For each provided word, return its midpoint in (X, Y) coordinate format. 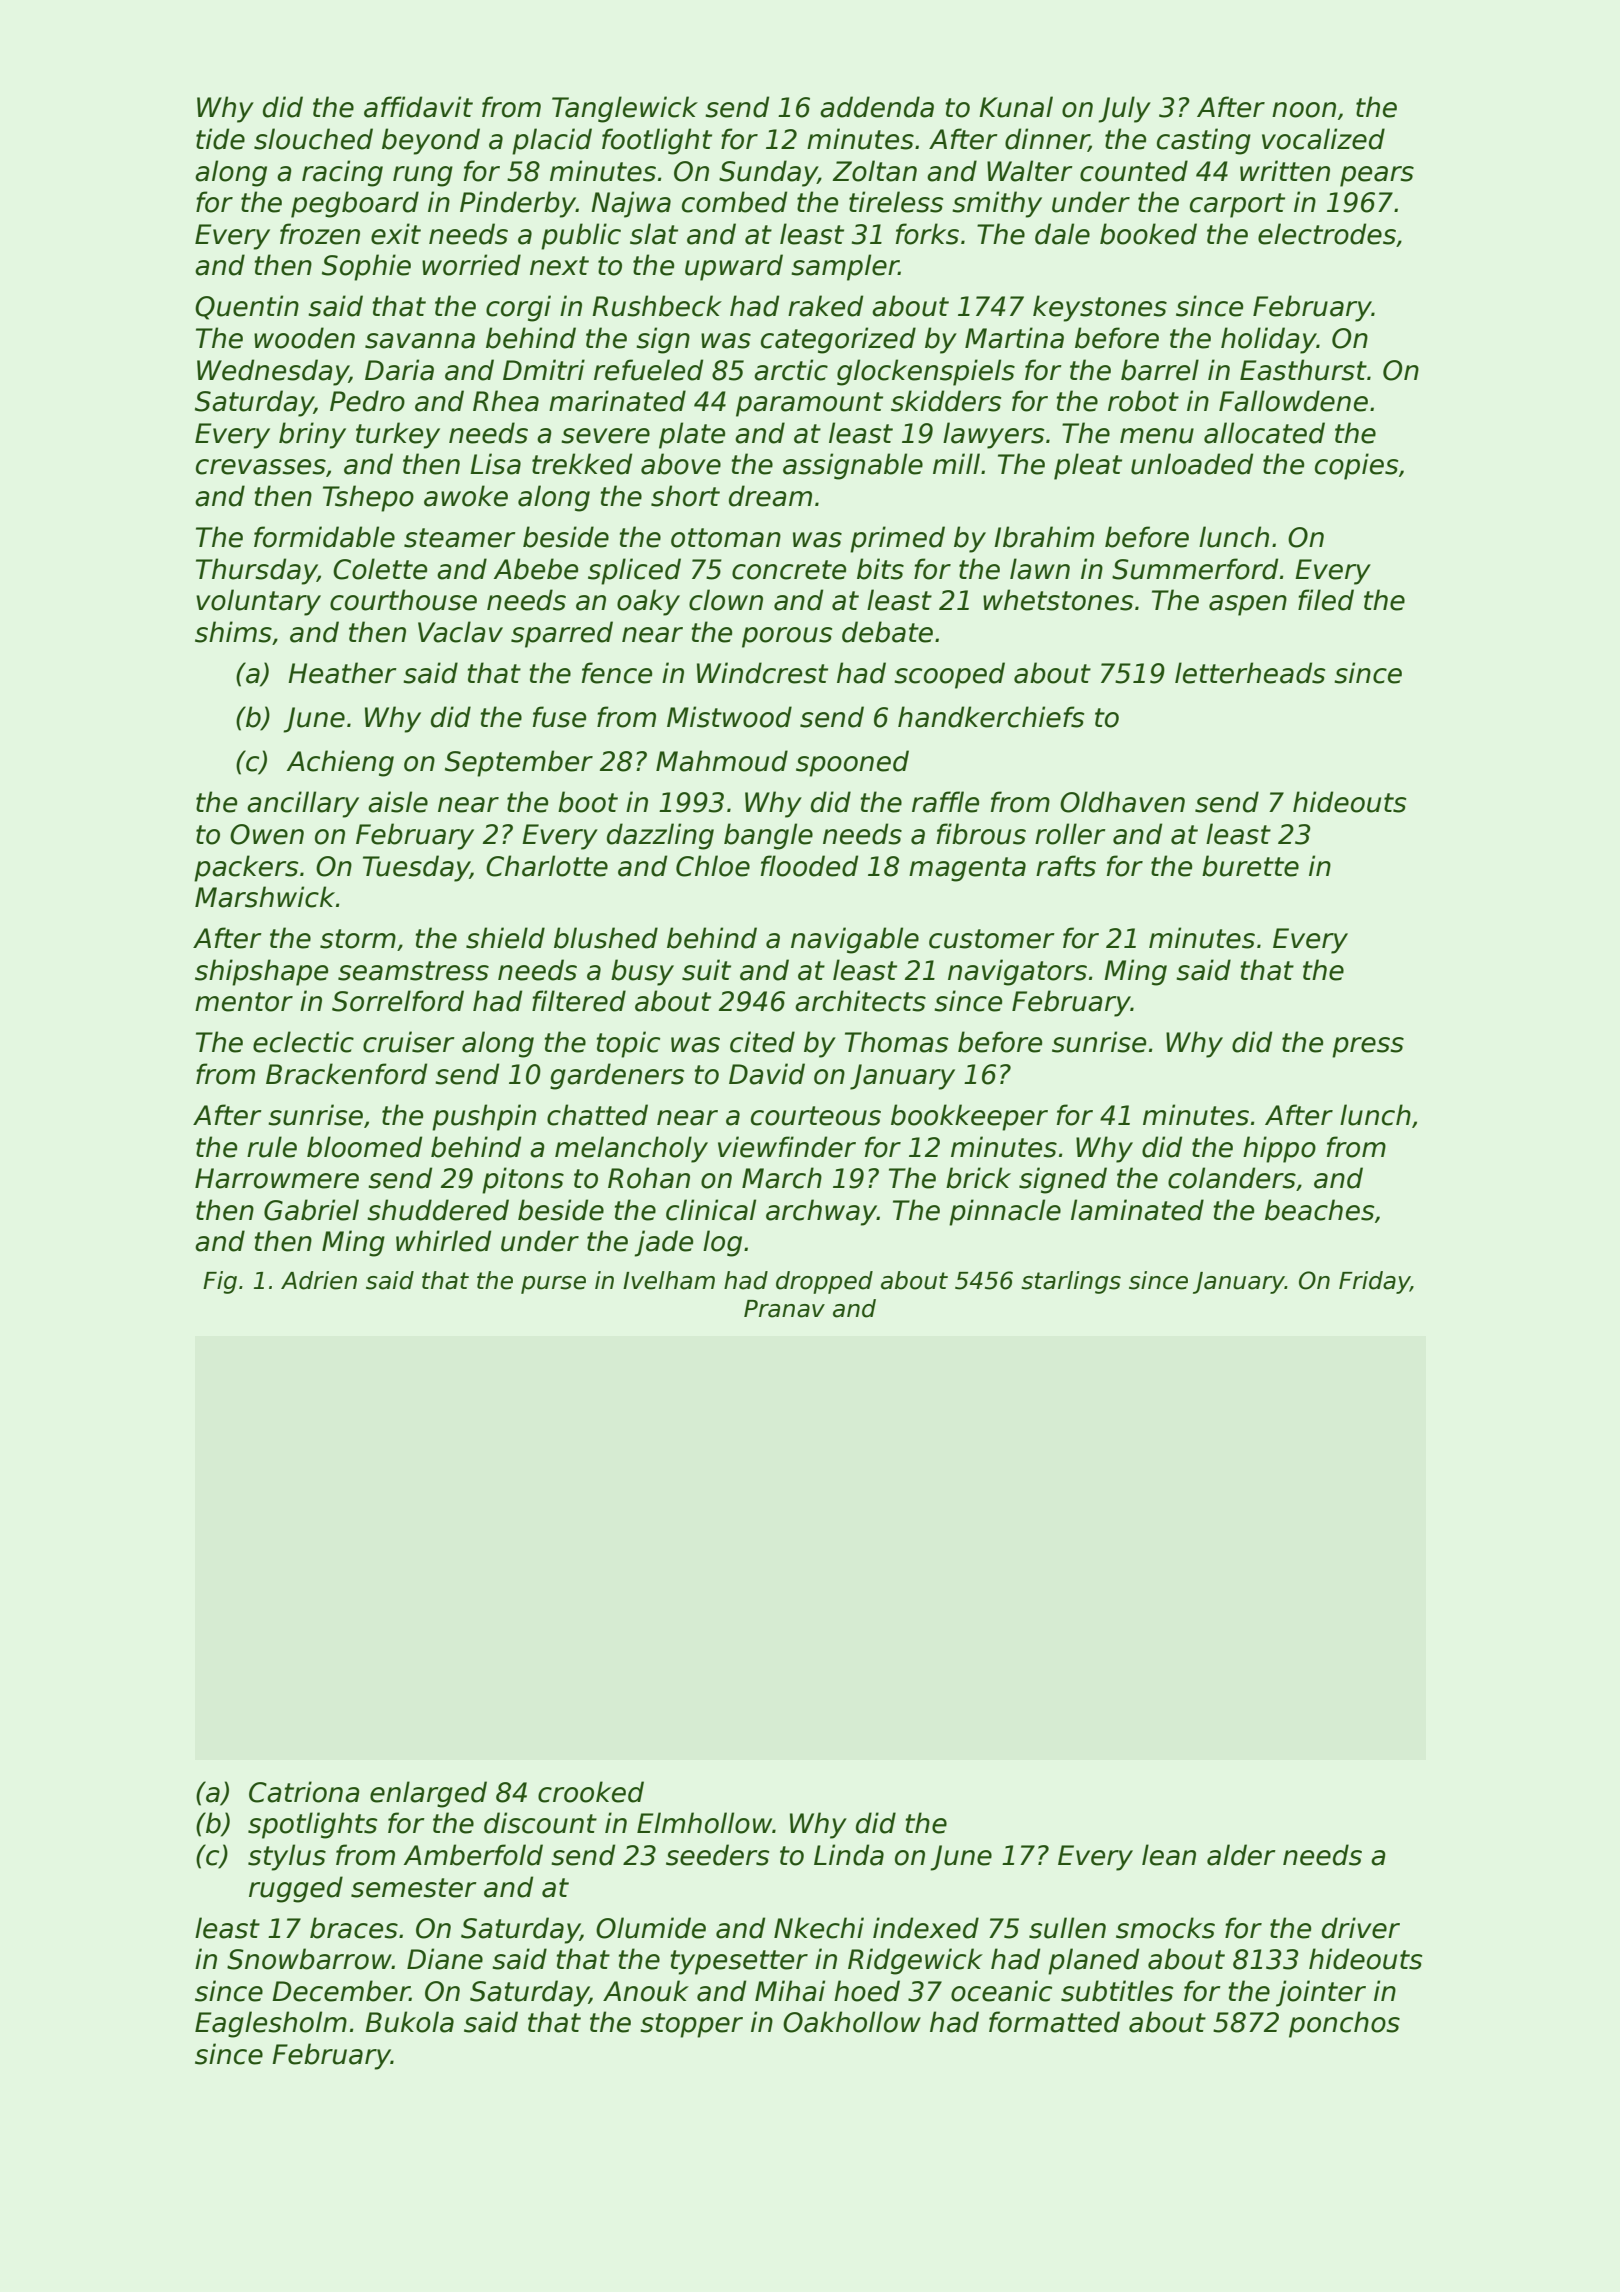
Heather (342, 673)
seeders (717, 1855)
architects (860, 1001)
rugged (296, 1889)
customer (992, 939)
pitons (523, 1180)
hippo (1279, 1149)
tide (220, 139)
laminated (1137, 1210)
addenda (877, 107)
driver (1361, 1928)
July (1124, 109)
